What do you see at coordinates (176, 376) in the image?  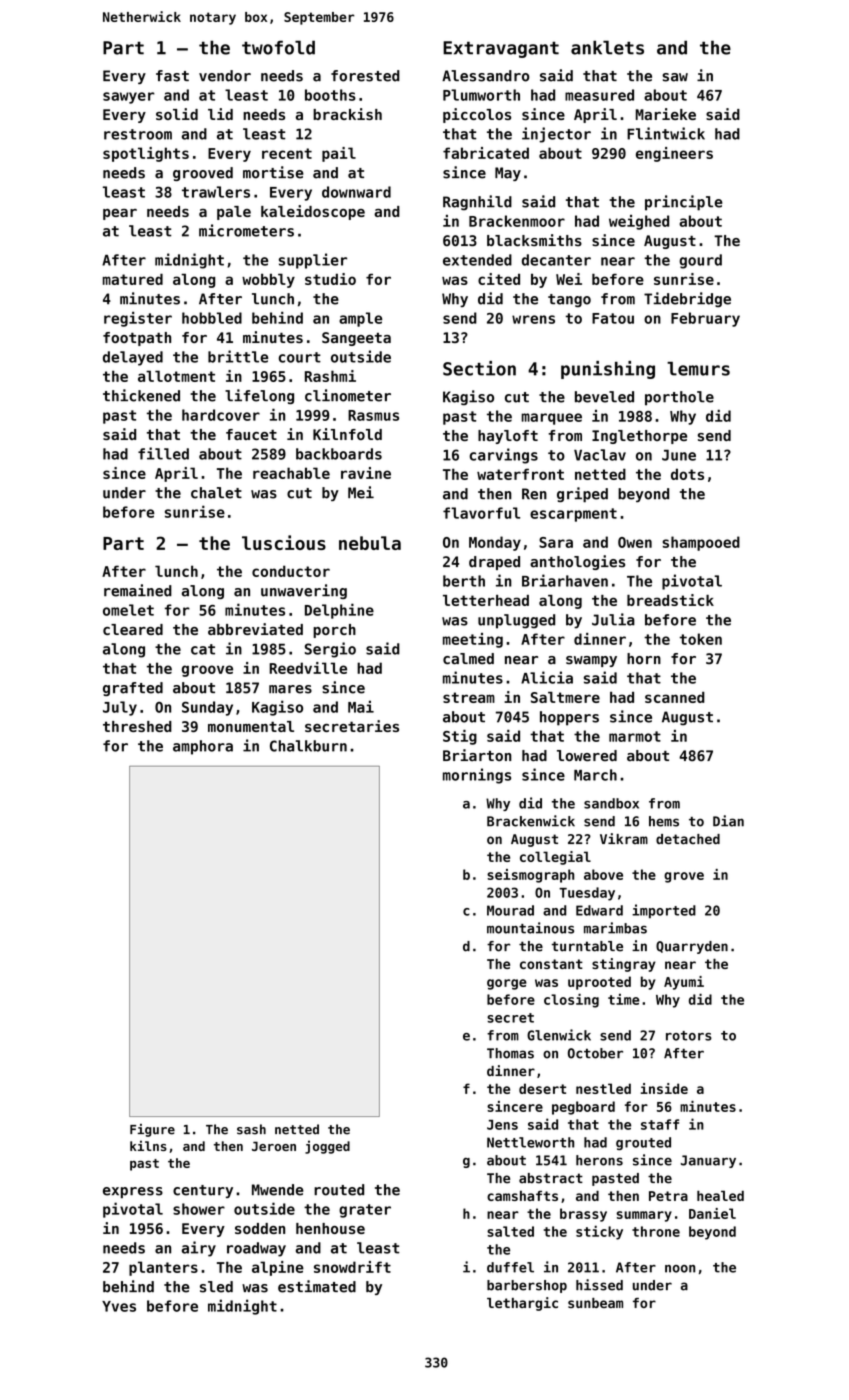 I see `allotment` at bounding box center [176, 376].
